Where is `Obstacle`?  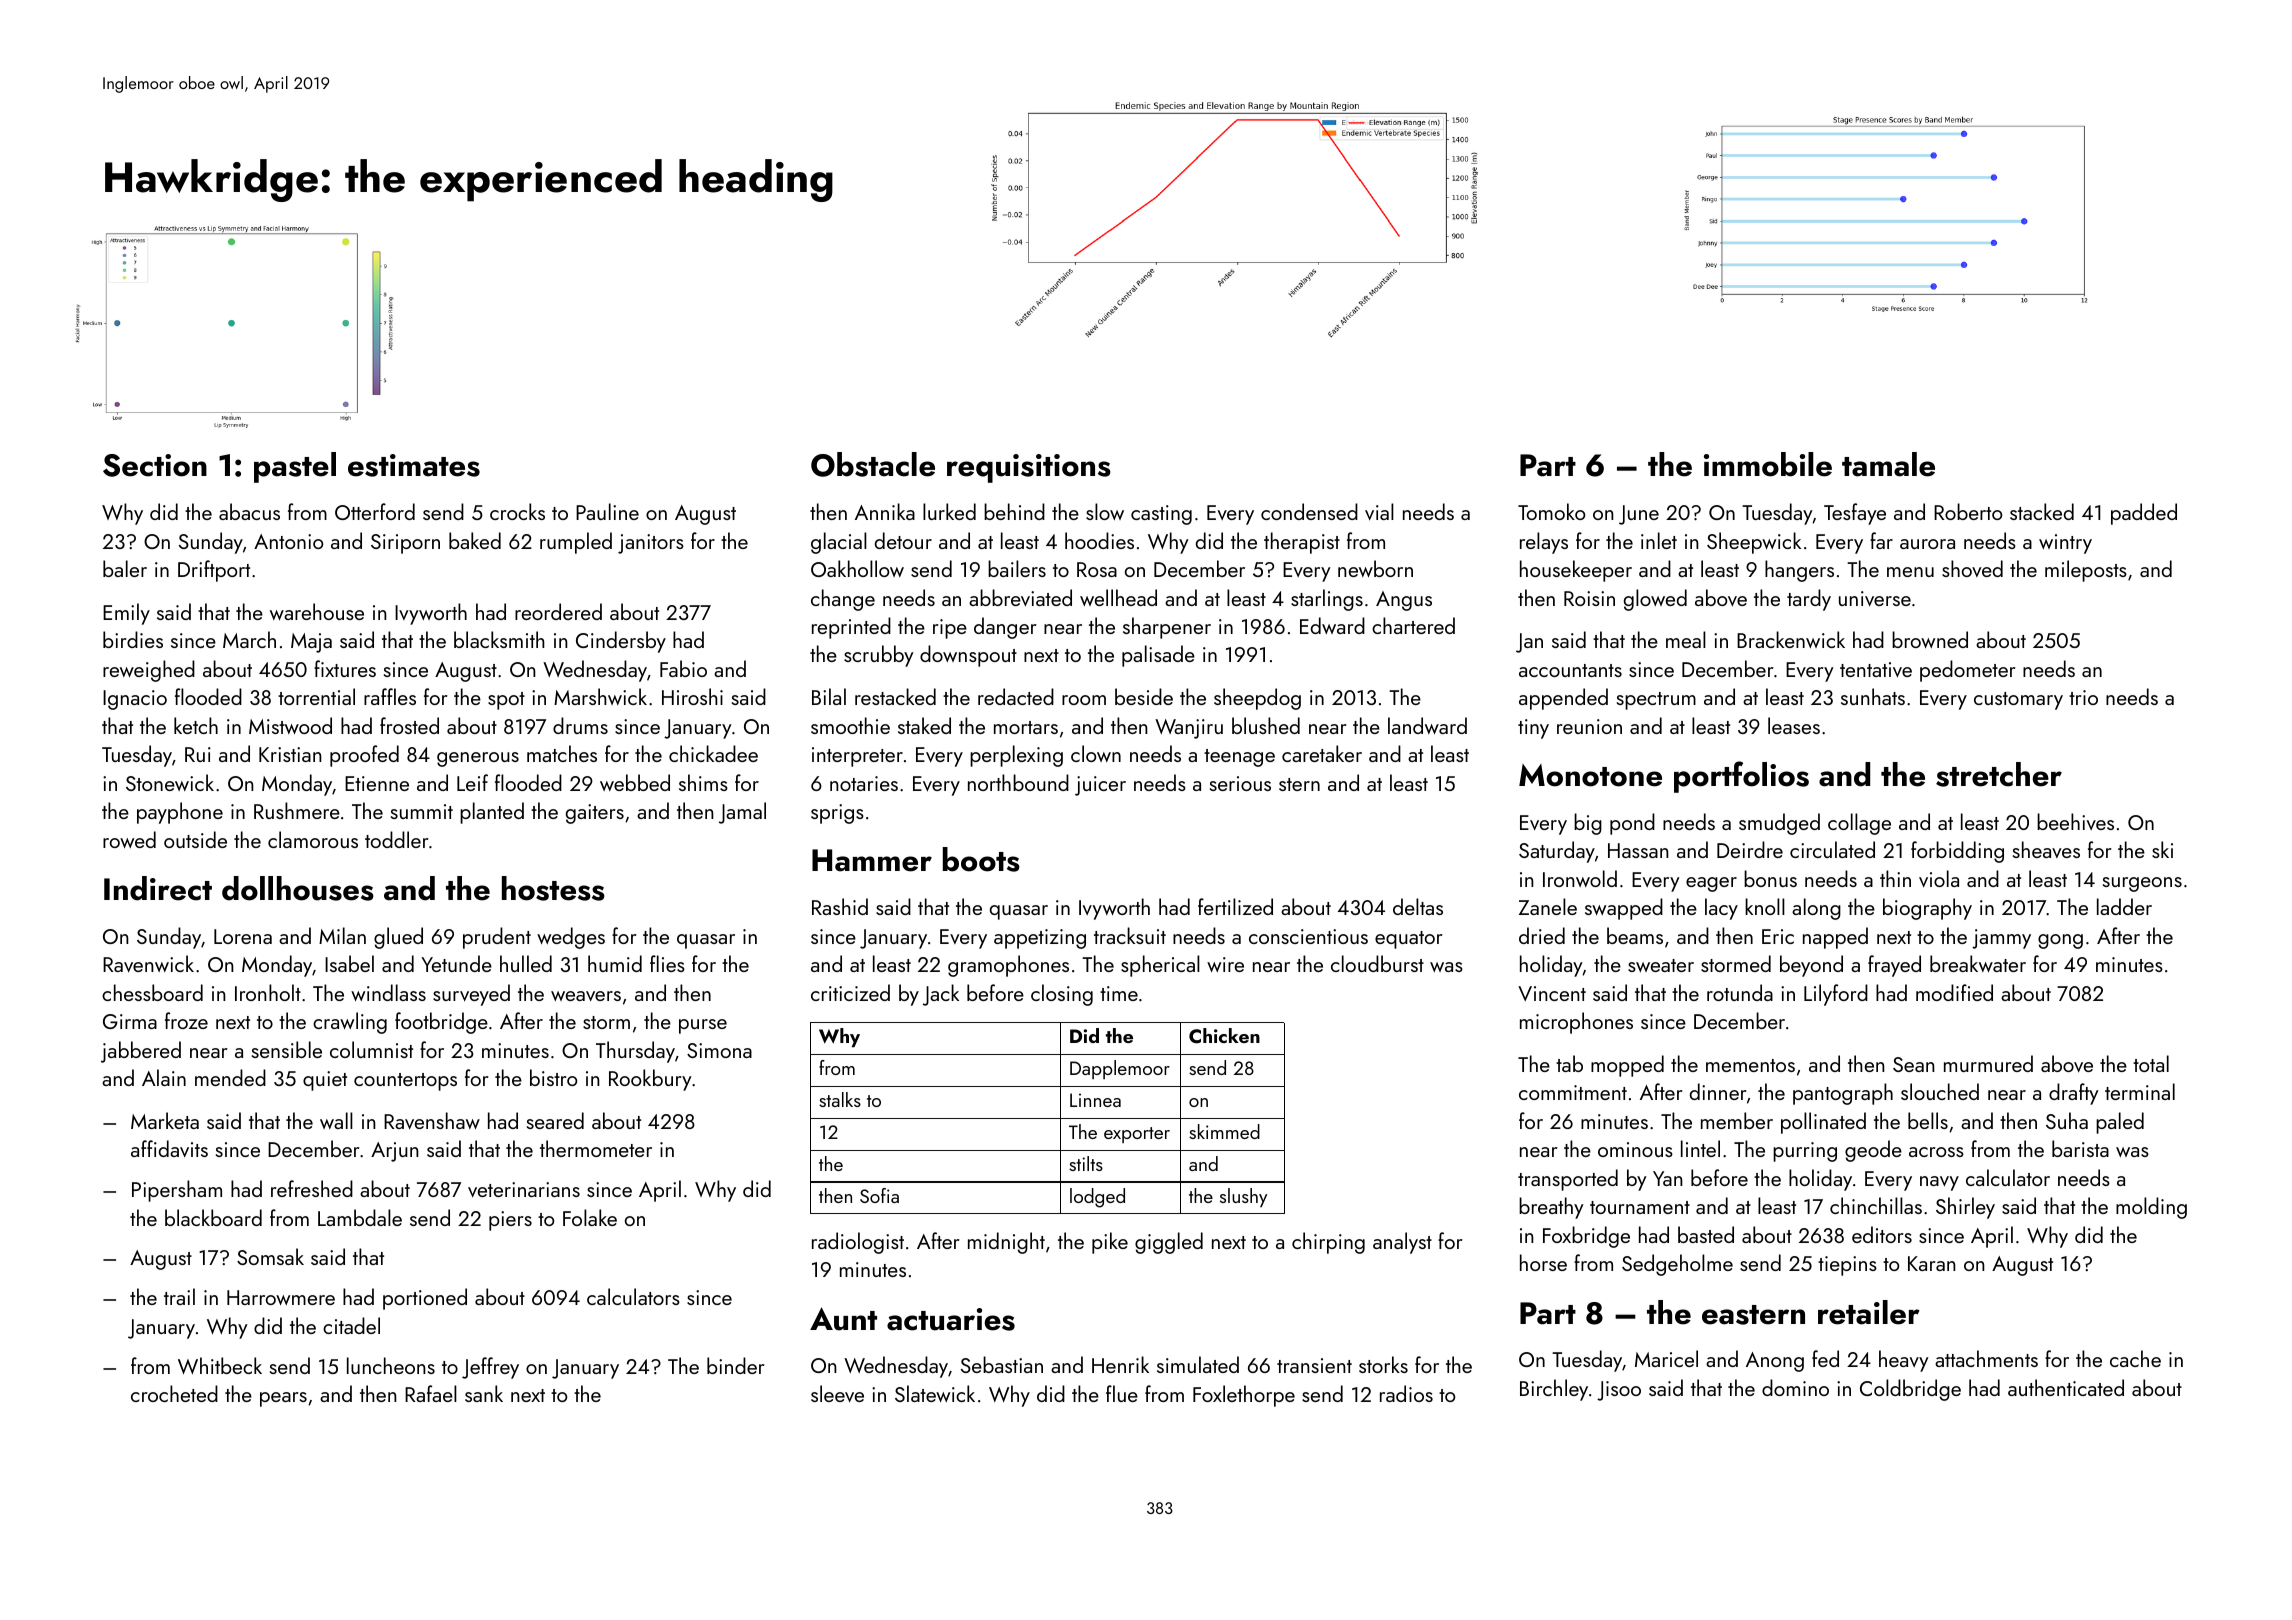 Obstacle is located at coordinates (873, 464).
